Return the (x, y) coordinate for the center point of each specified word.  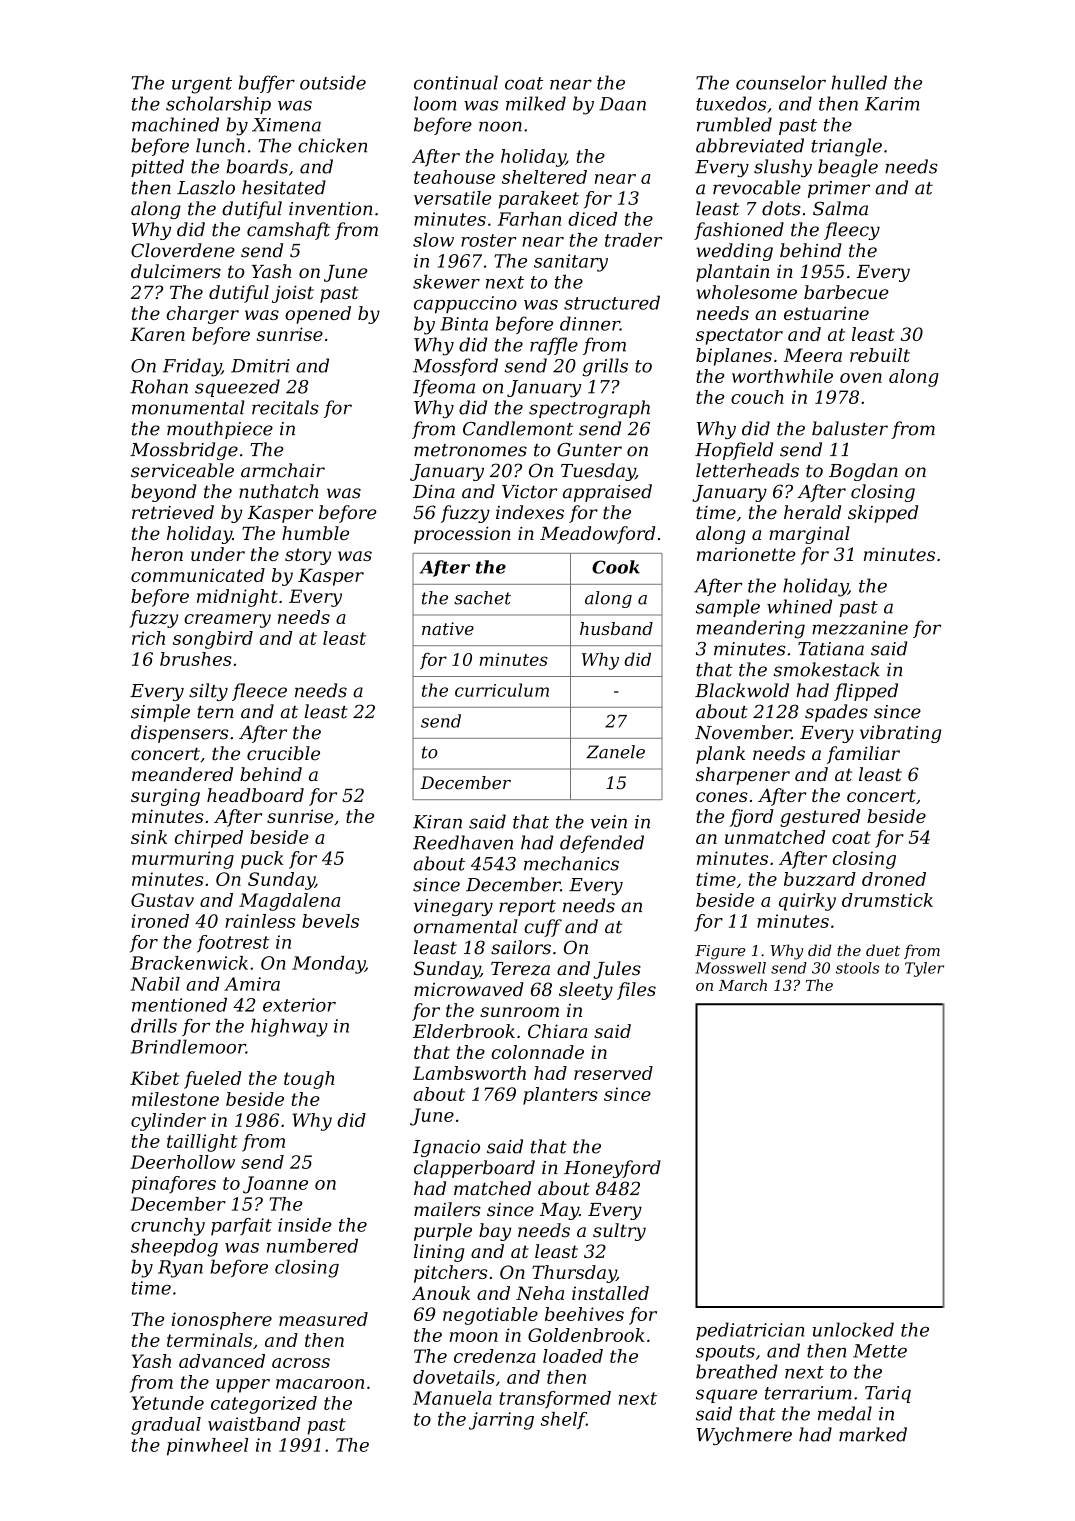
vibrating (900, 734)
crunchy (168, 1227)
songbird (213, 640)
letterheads (747, 470)
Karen (157, 334)
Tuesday (598, 472)
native (448, 628)
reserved (613, 1073)
